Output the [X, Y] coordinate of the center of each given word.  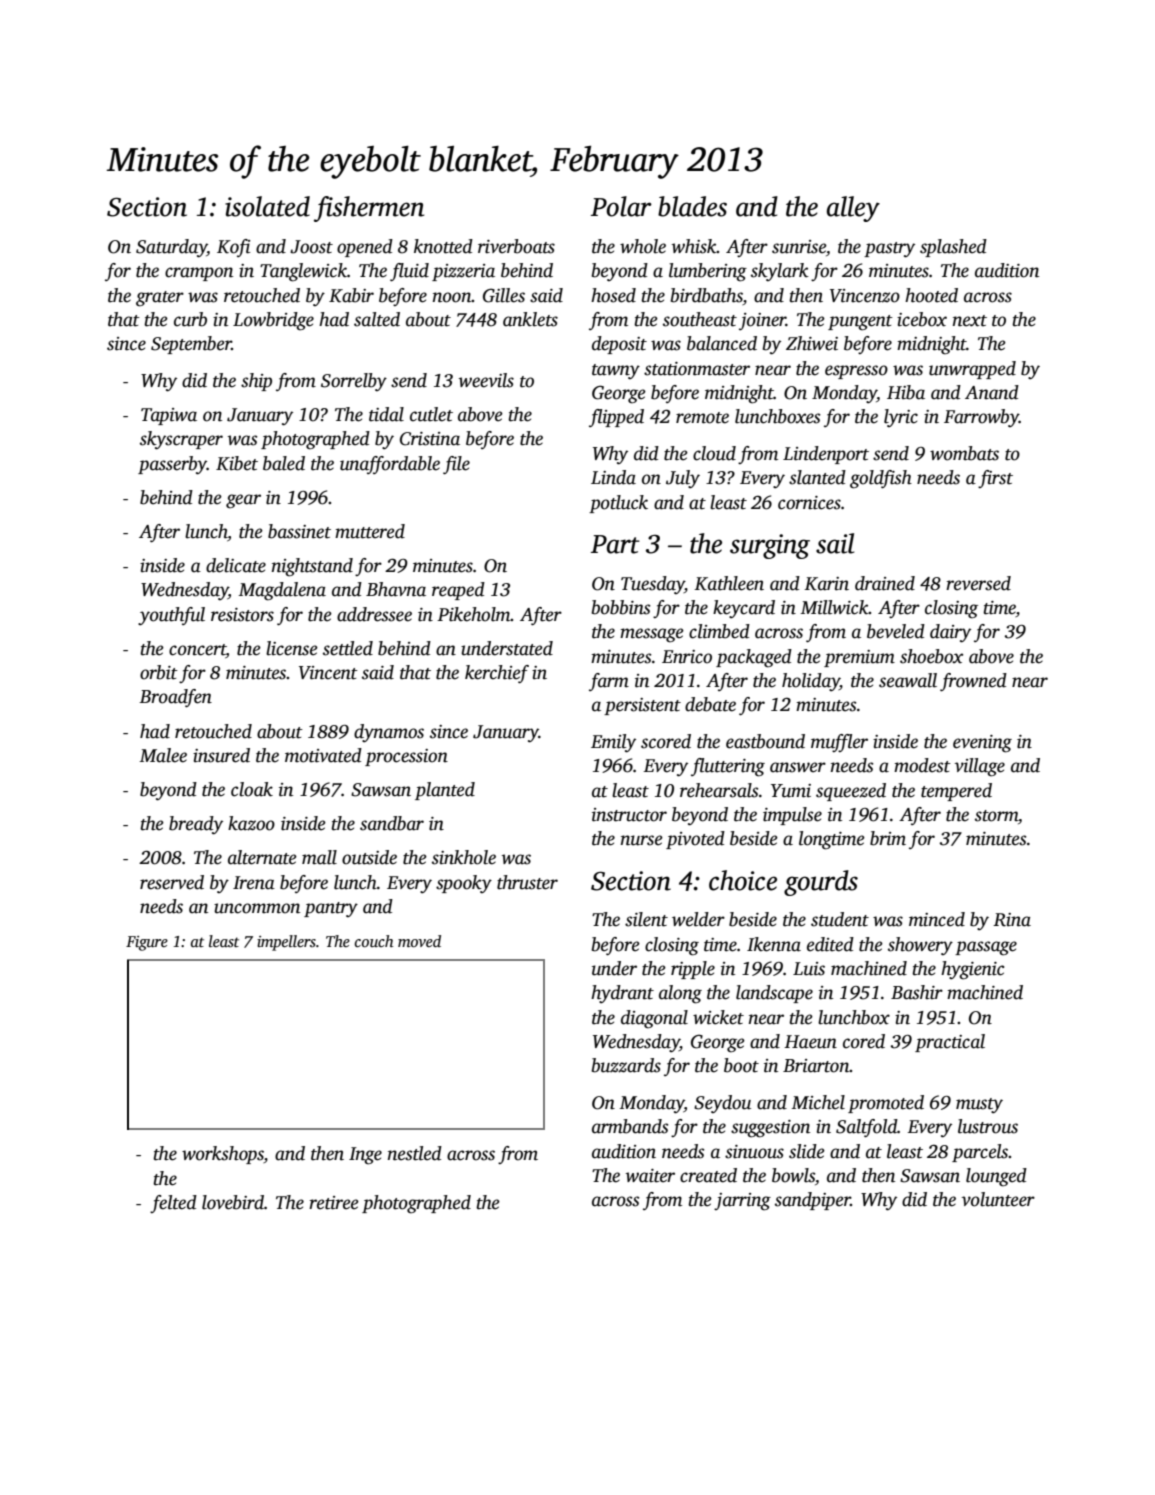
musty [979, 1105]
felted [173, 1204]
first [995, 479]
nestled [415, 1153]
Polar [621, 206]
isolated [267, 206]
